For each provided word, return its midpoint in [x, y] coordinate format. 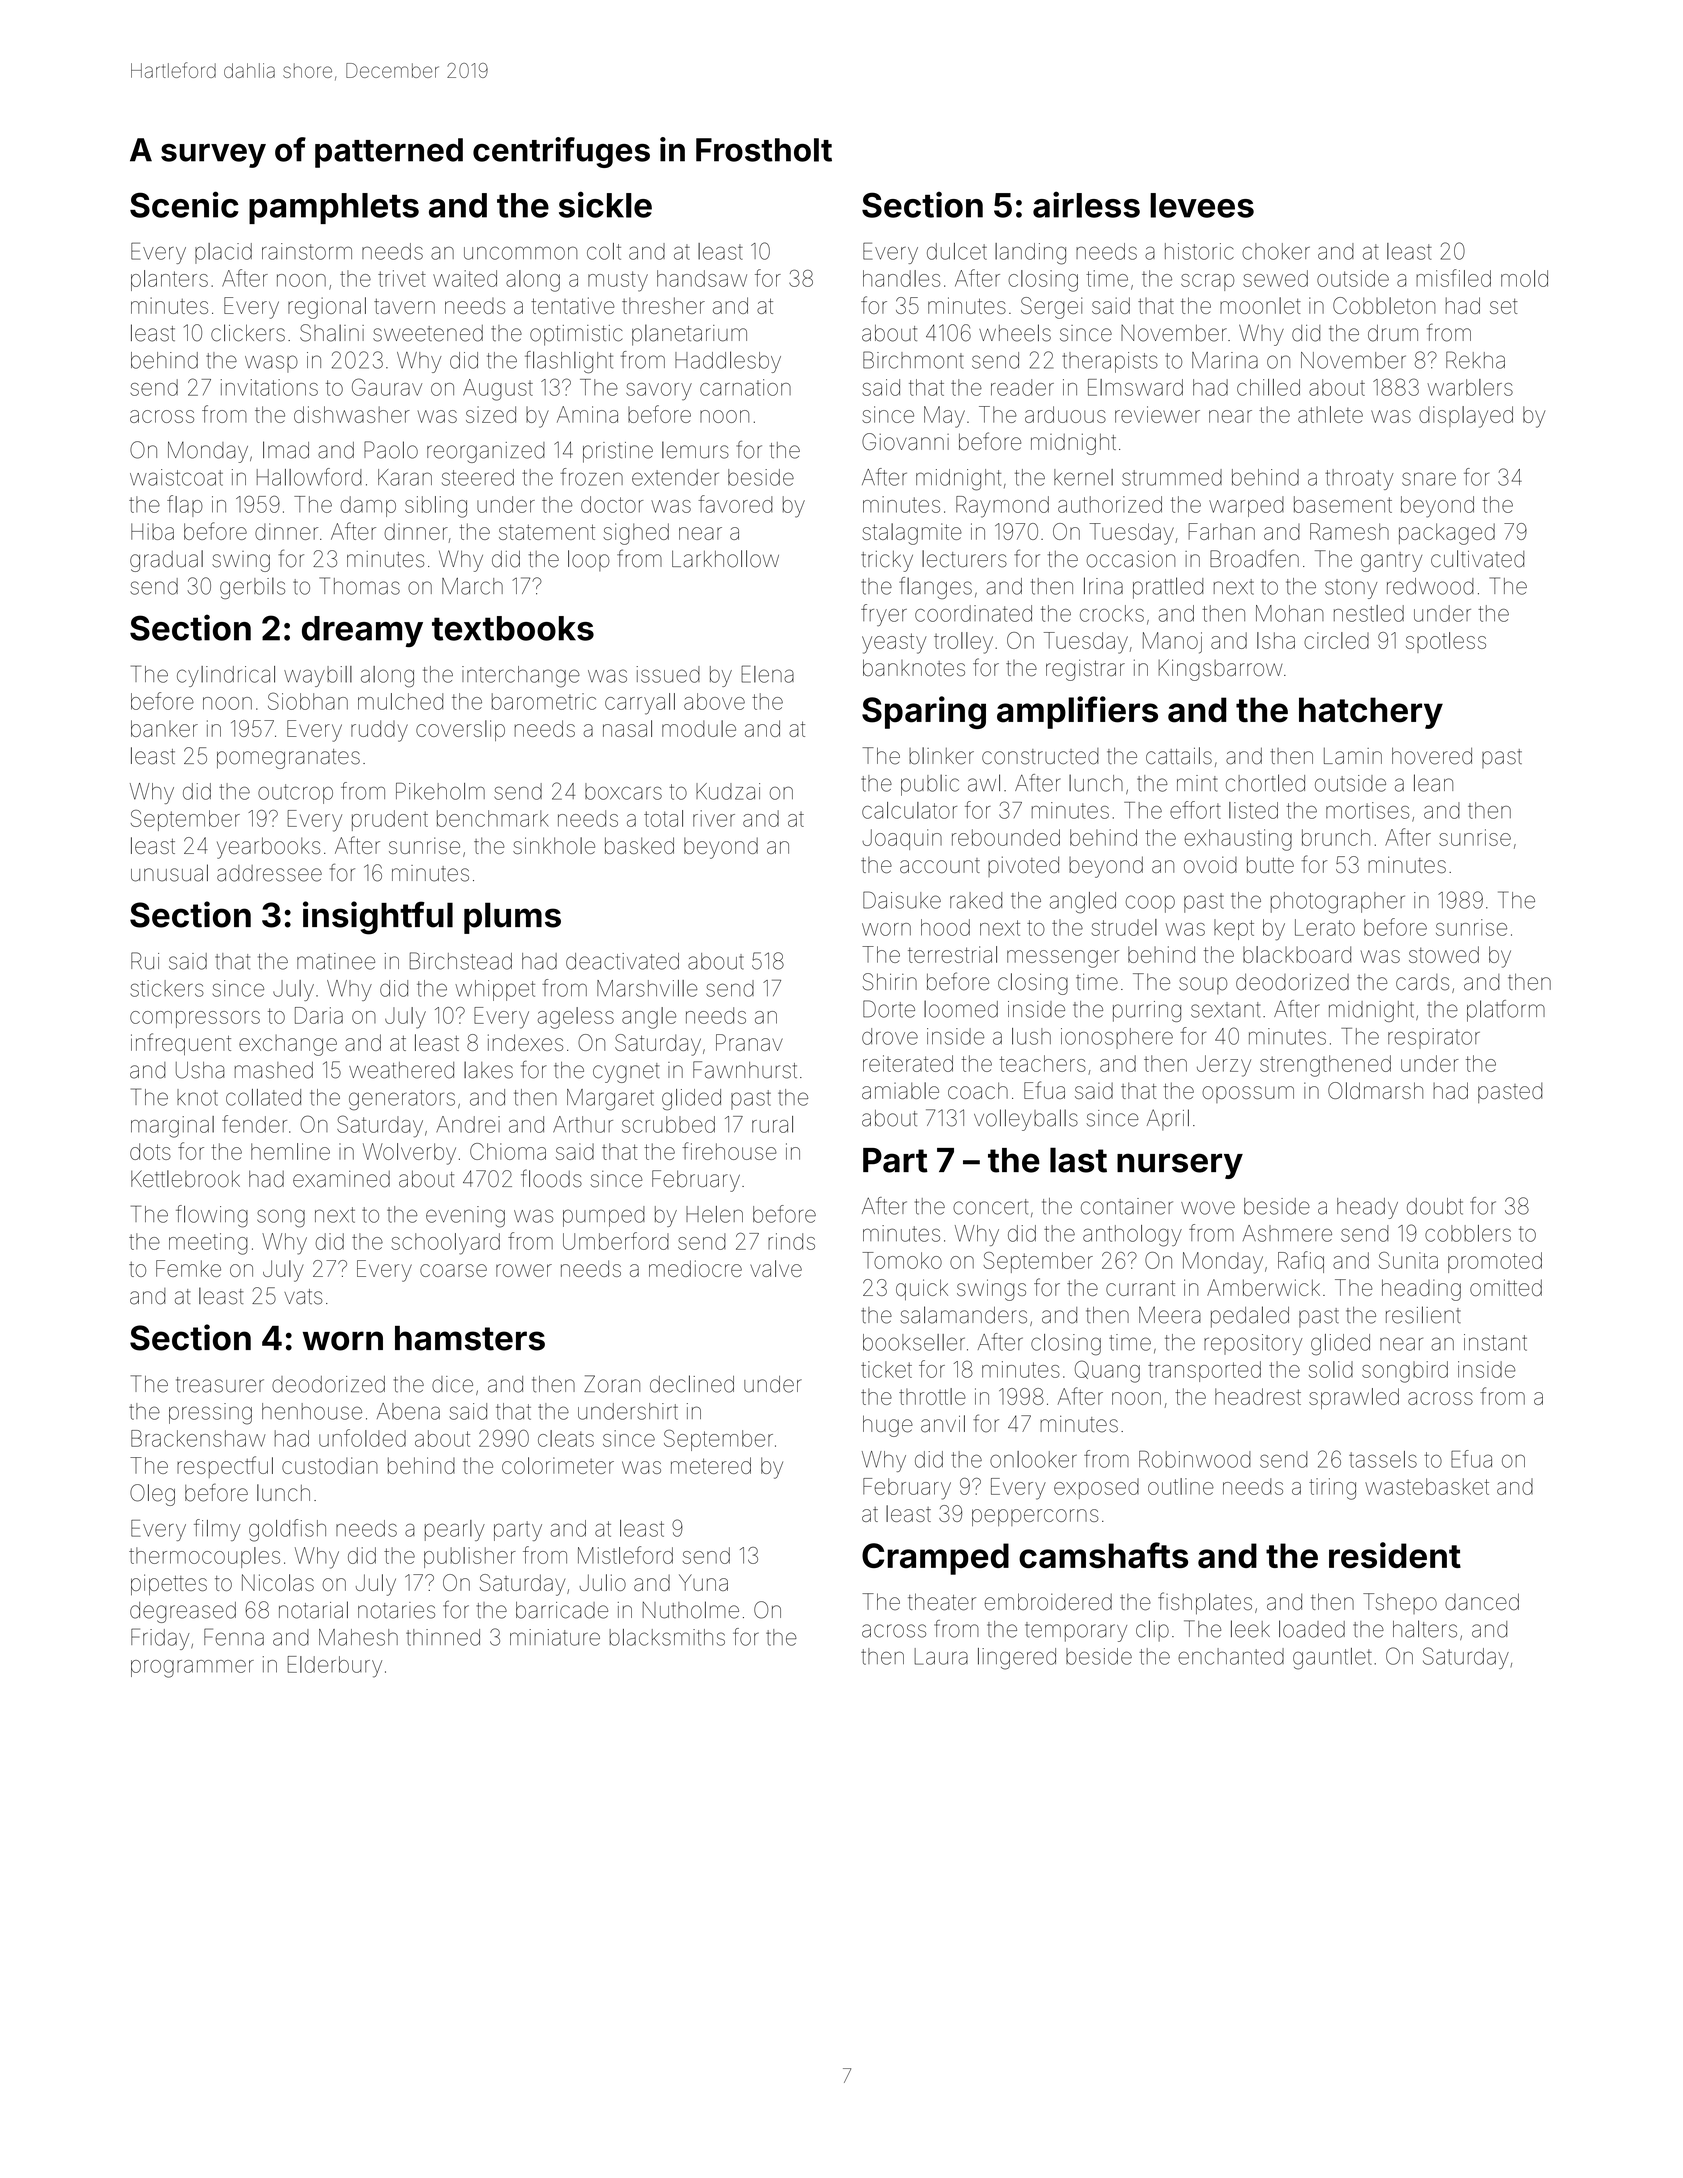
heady [1367, 1208]
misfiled [1453, 278]
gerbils [252, 588]
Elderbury [335, 1667]
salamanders [963, 1315]
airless [1086, 204]
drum [1393, 333]
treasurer [220, 1385]
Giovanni [905, 442]
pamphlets [334, 208]
